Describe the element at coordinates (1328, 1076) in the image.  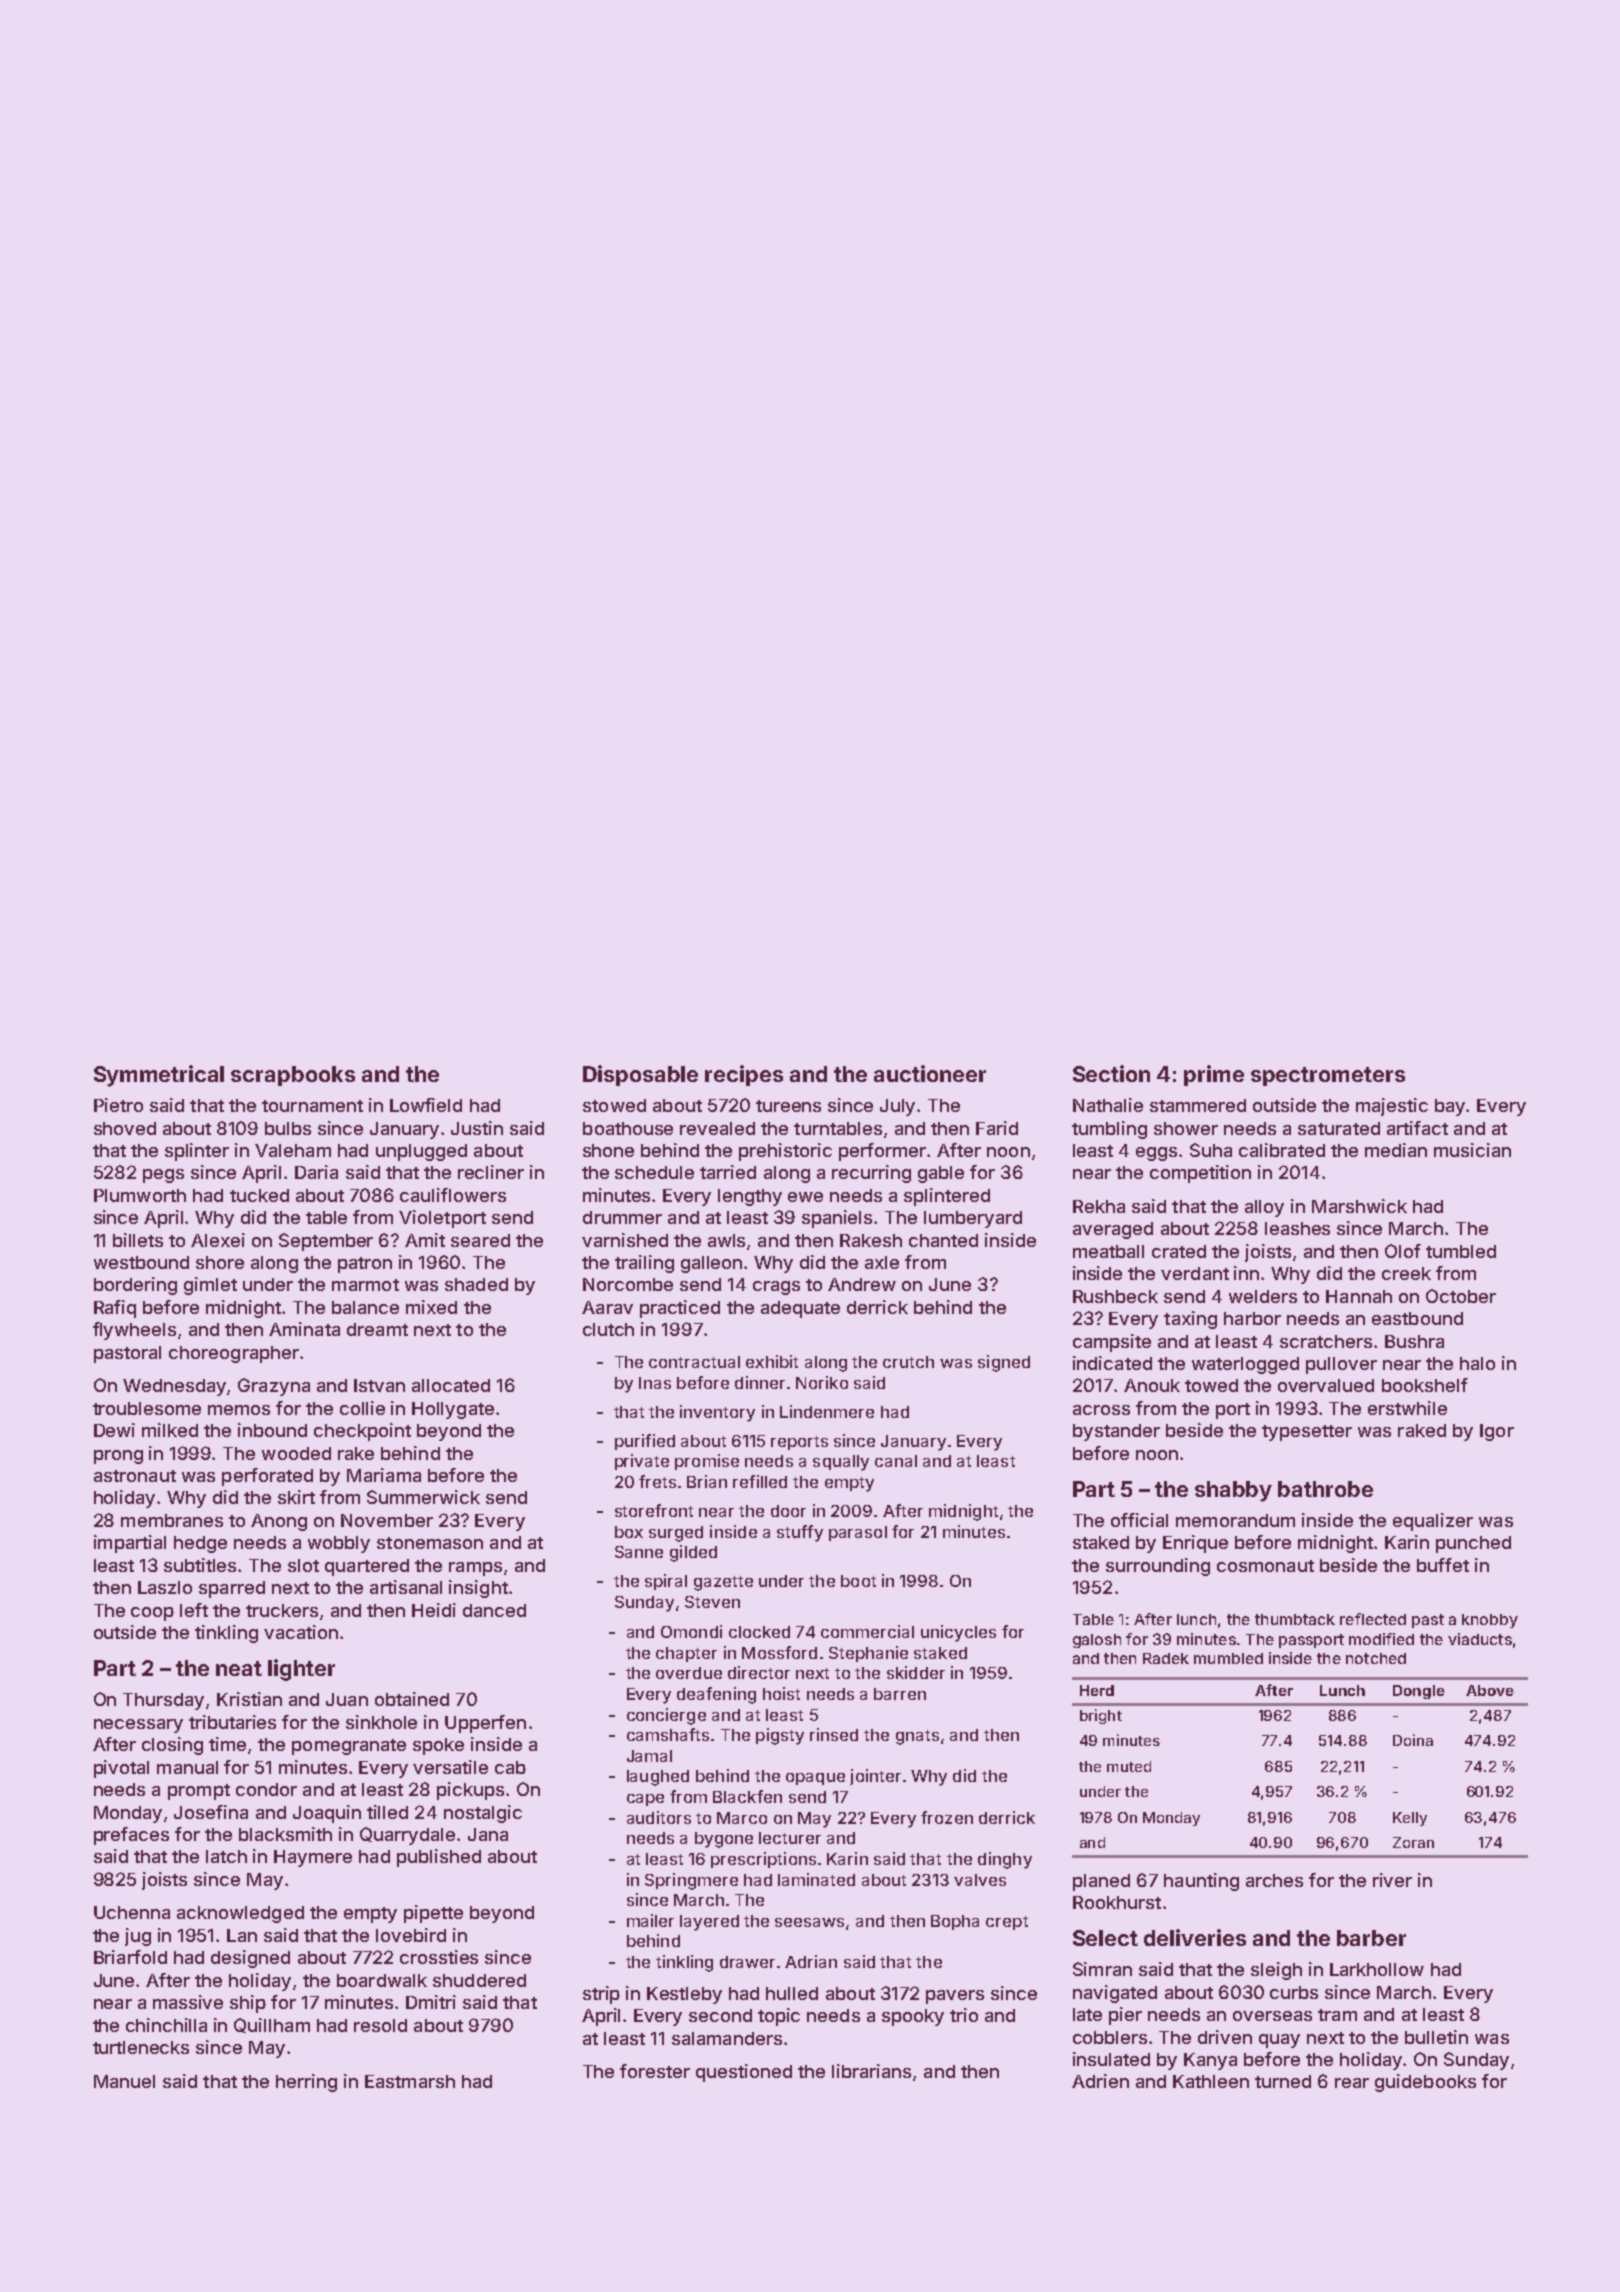
I see `spectrometers` at that location.
